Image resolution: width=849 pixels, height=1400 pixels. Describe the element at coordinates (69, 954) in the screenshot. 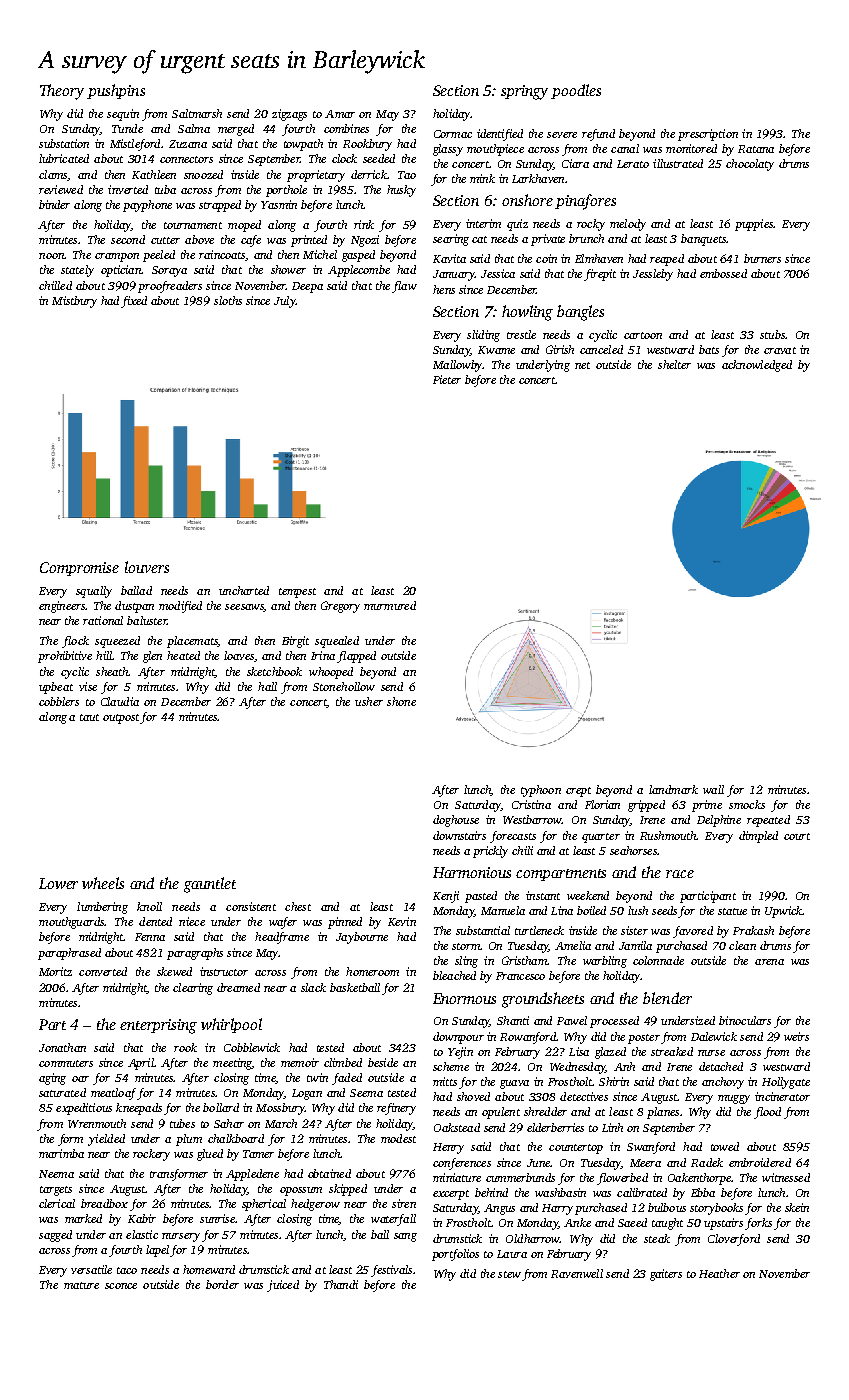

I see `paraphrased` at that location.
